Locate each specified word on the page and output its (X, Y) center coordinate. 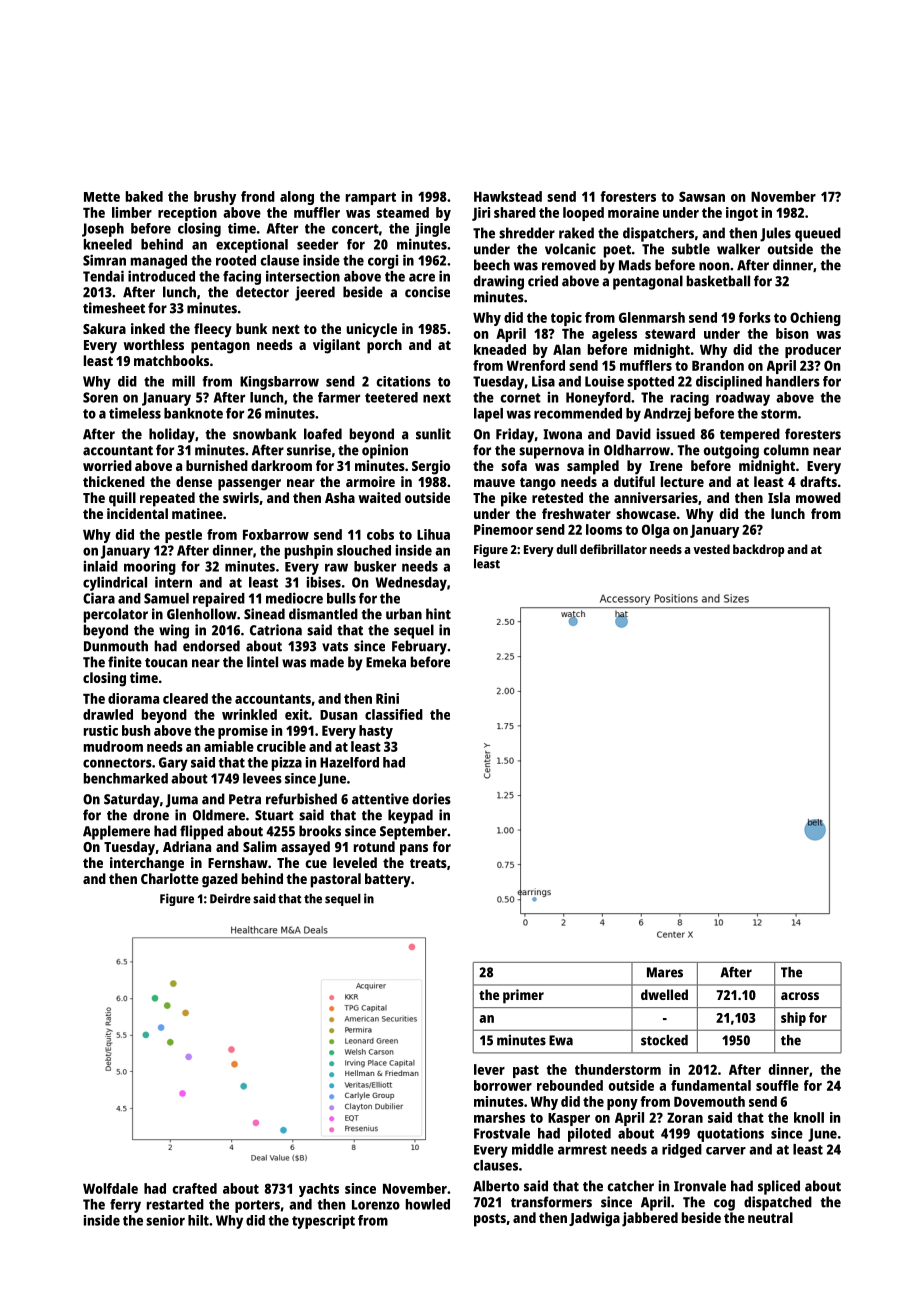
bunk (251, 328)
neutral (770, 1217)
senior (165, 1220)
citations (404, 381)
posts (490, 1220)
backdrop (758, 550)
